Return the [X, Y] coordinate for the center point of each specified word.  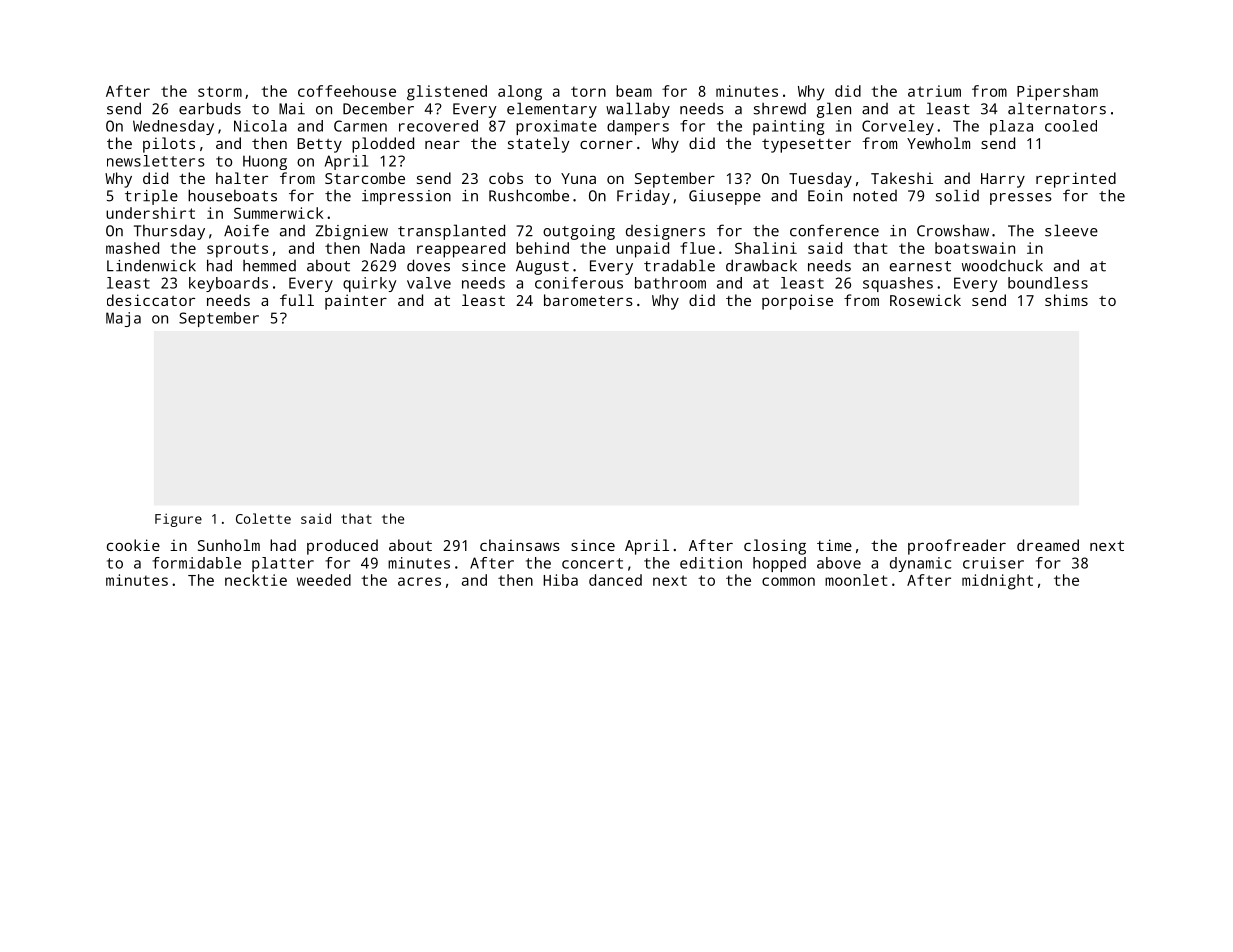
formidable [196, 563]
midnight [997, 582]
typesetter [806, 146]
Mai [292, 109]
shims [1066, 300]
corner [606, 144]
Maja [123, 319]
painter [356, 302]
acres [419, 581]
